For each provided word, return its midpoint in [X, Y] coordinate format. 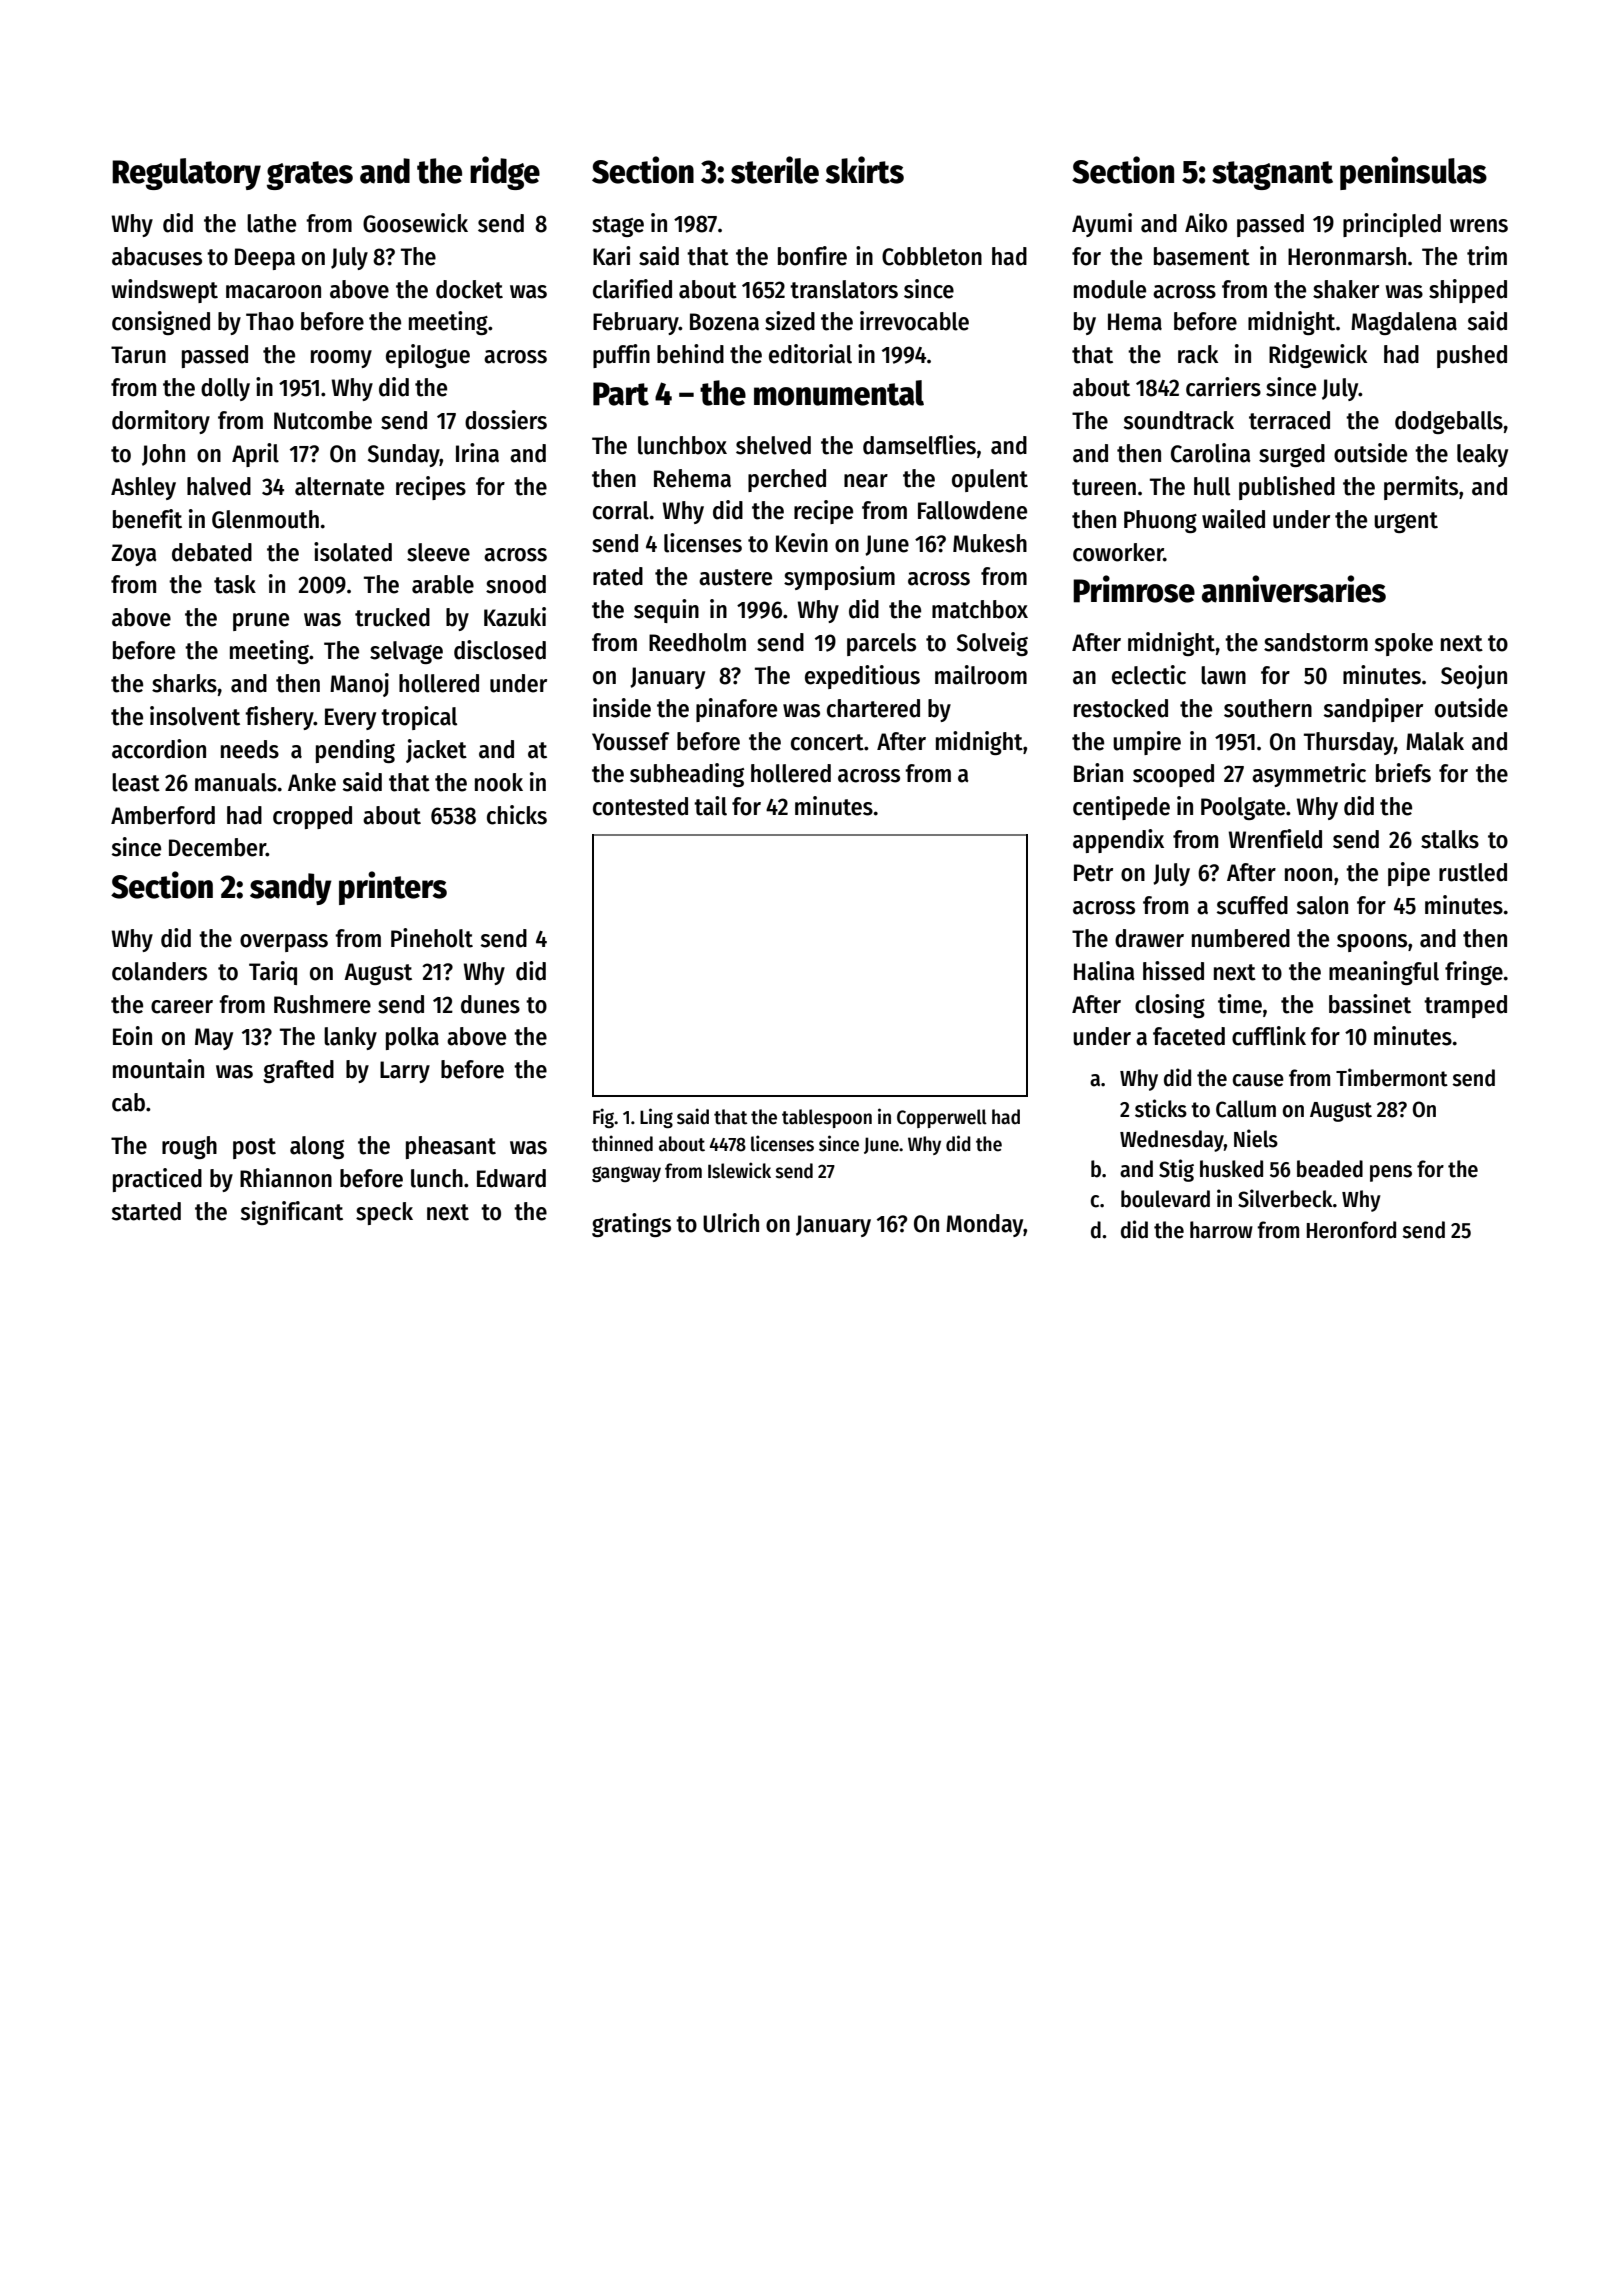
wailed [1233, 519]
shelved [773, 445]
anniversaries [1294, 589]
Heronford [1351, 1230]
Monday [984, 1225]
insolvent [195, 716]
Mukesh [990, 543]
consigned [161, 323]
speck [384, 1213]
